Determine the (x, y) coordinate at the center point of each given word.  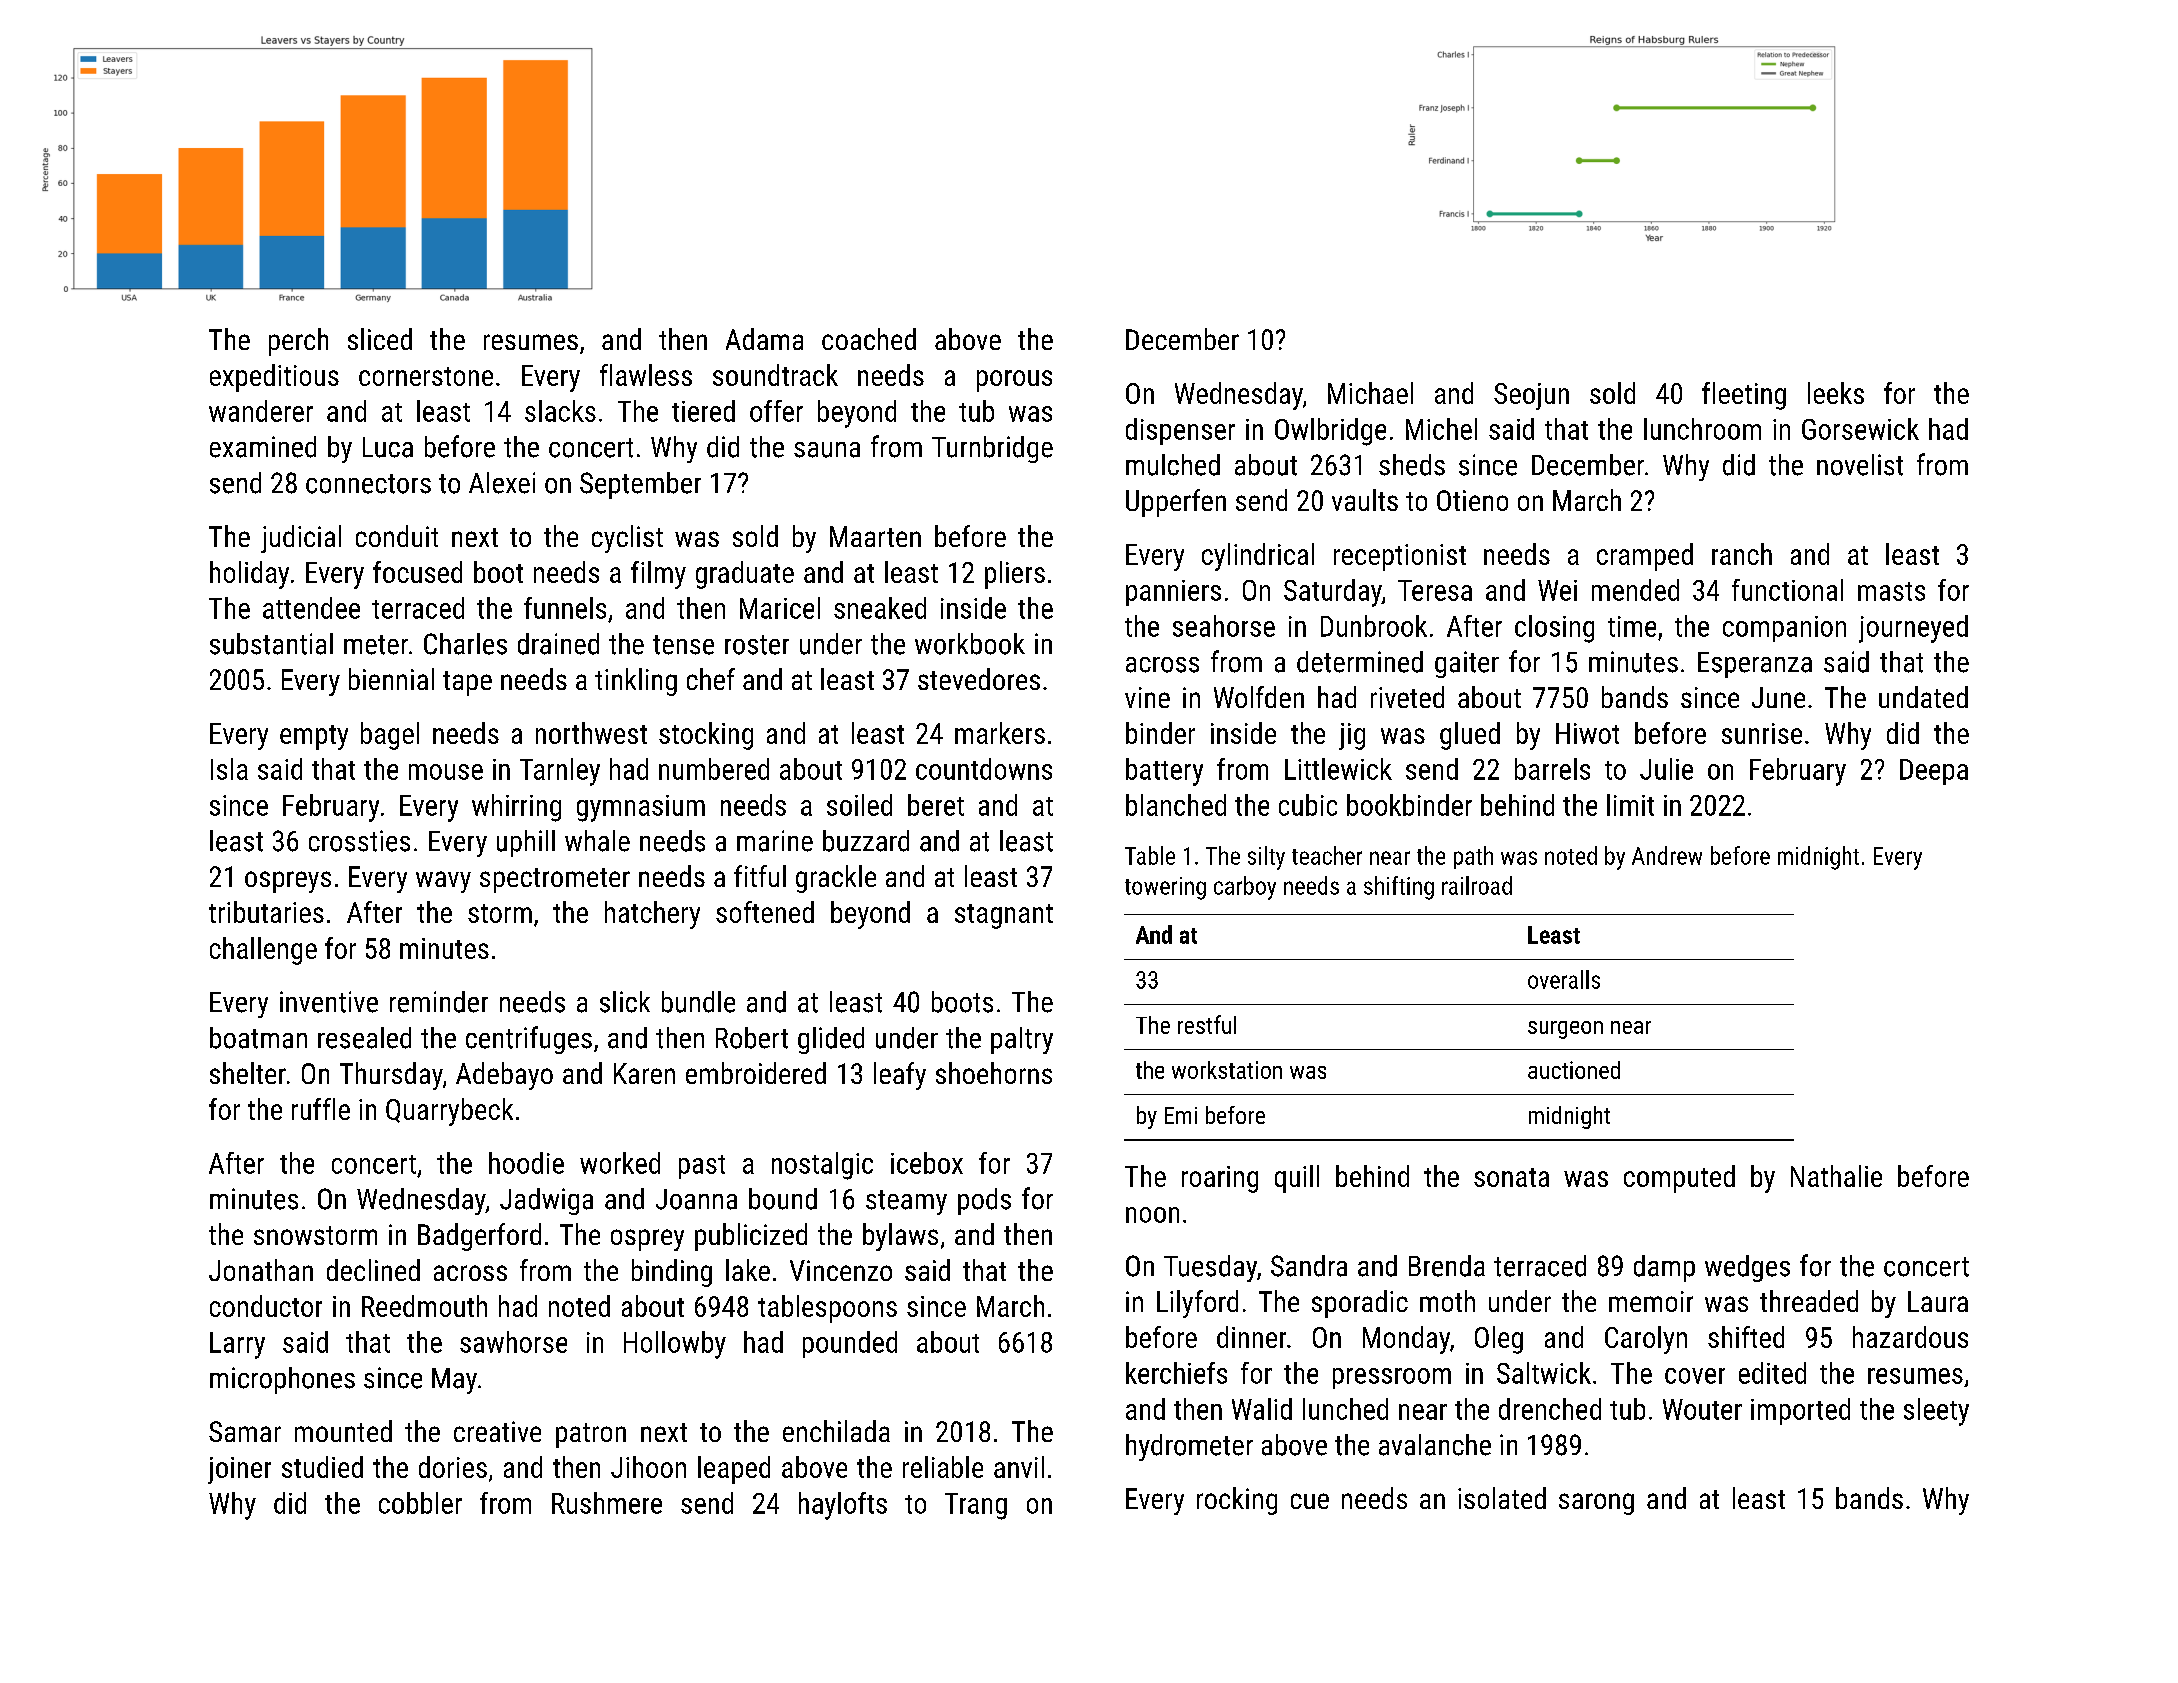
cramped (1645, 557)
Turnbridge (992, 449)
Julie (1666, 769)
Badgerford (479, 1237)
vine (1147, 697)
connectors (368, 484)
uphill (526, 843)
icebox (927, 1163)
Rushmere (607, 1503)
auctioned (1574, 1070)
